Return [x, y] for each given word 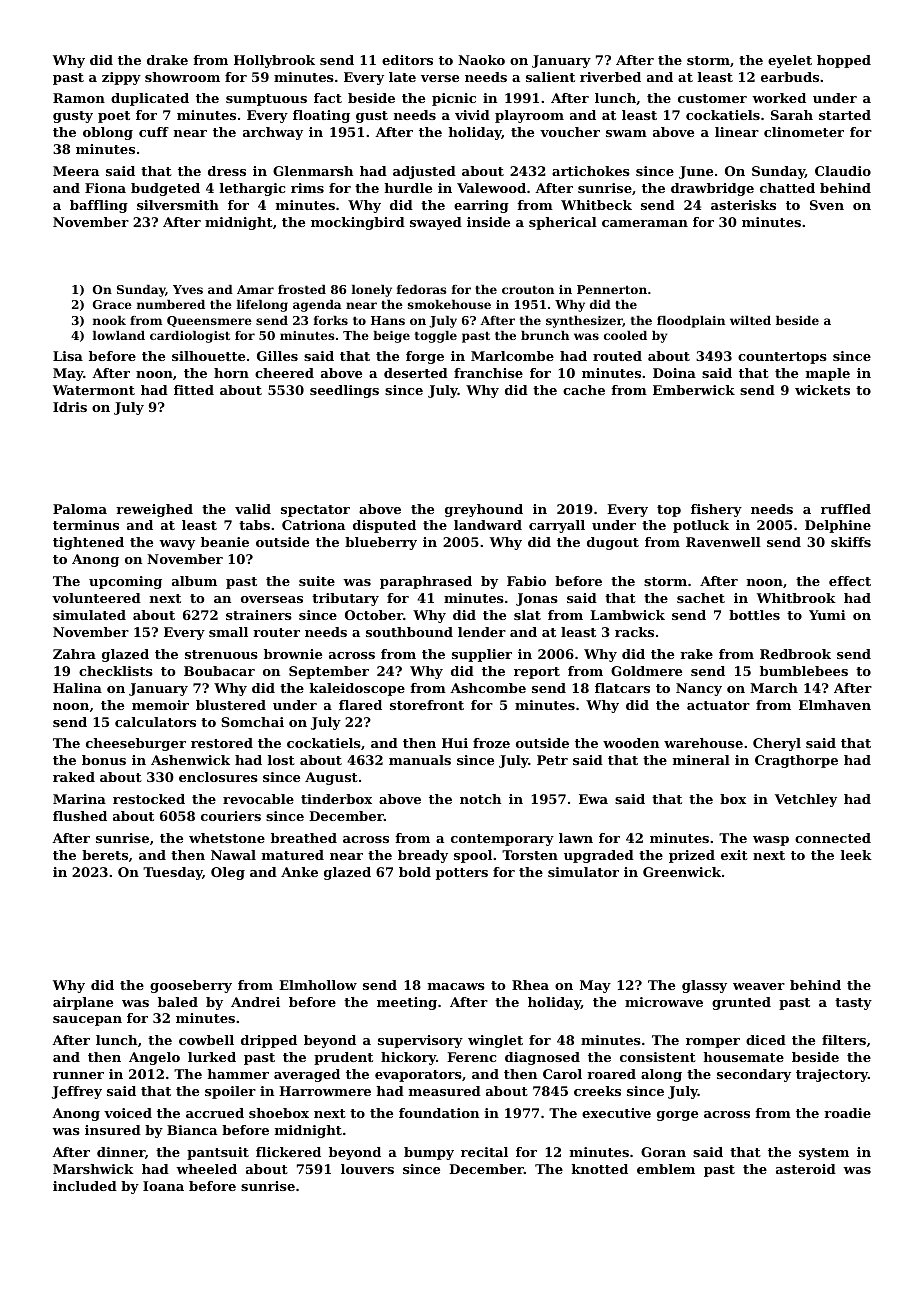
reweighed [154, 510]
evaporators [418, 1076]
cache [584, 390]
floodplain [691, 322]
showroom [182, 77]
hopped [844, 61]
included [85, 1186]
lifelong [262, 306]
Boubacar [219, 671]
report [537, 673]
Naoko [481, 60]
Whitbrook [796, 598]
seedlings [344, 391]
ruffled [846, 509]
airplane [83, 1003]
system [824, 1154]
